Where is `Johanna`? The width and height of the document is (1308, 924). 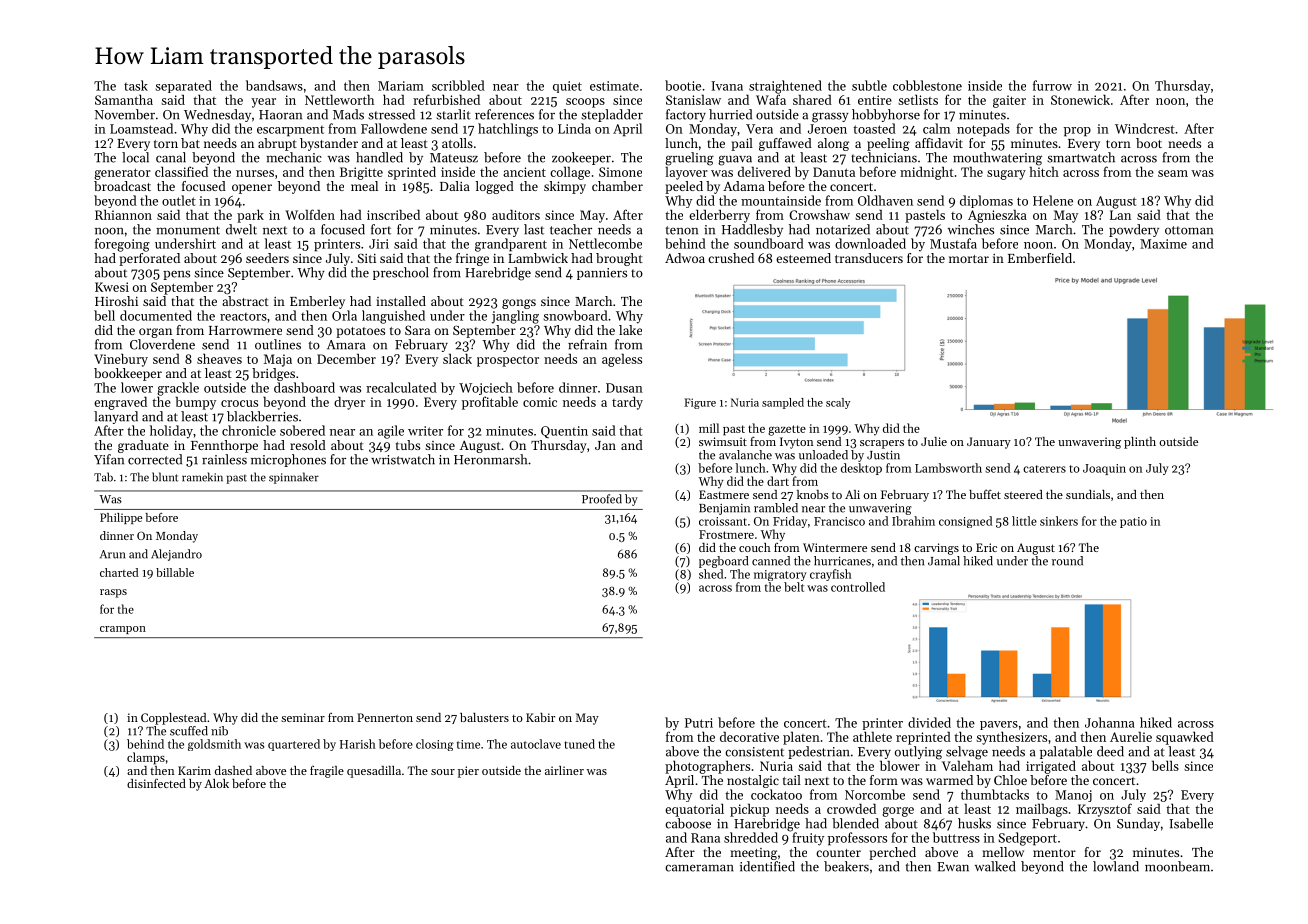 Johanna is located at coordinates (1110, 722).
